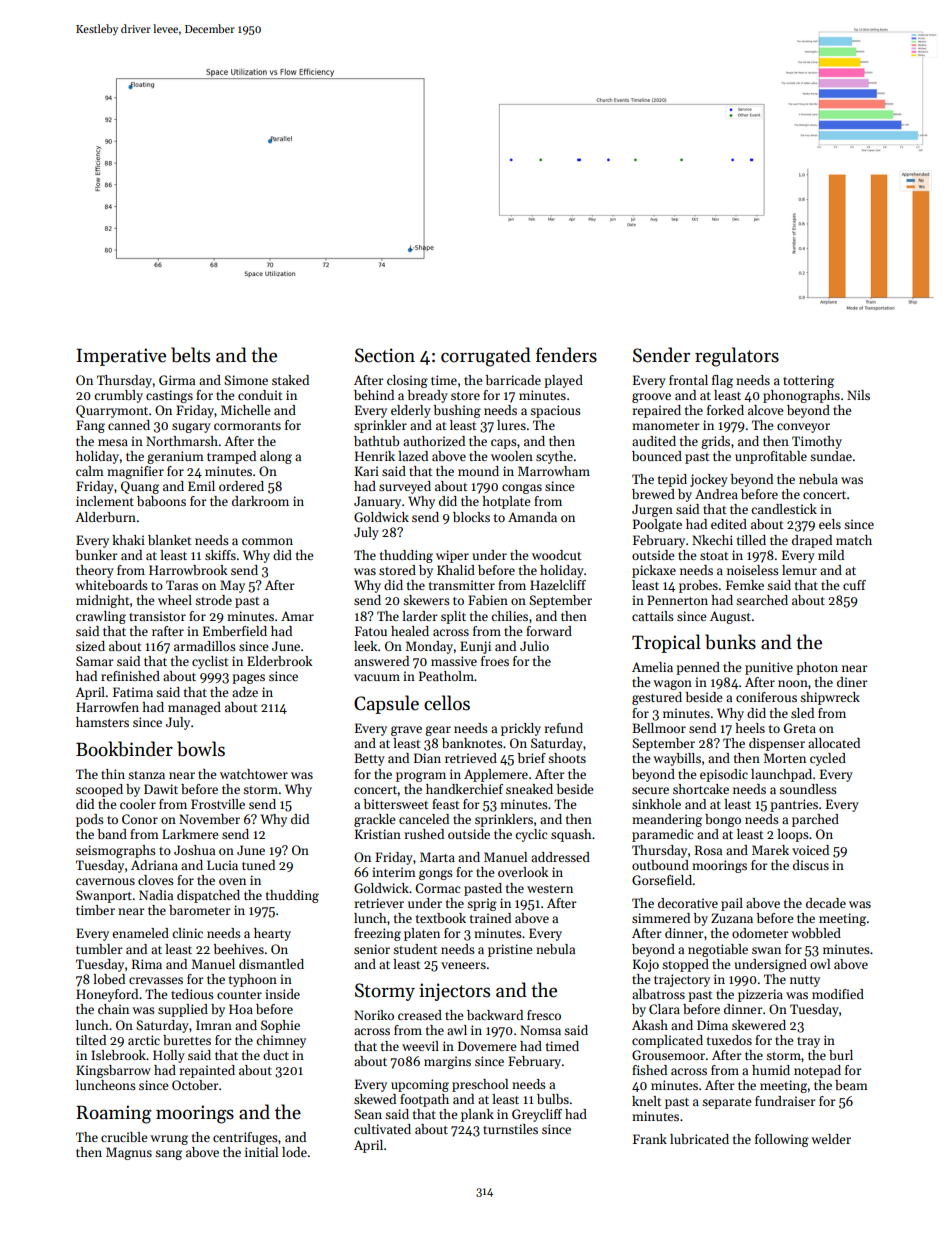  Describe the element at coordinates (201, 749) in the image. I see `bowls` at that location.
